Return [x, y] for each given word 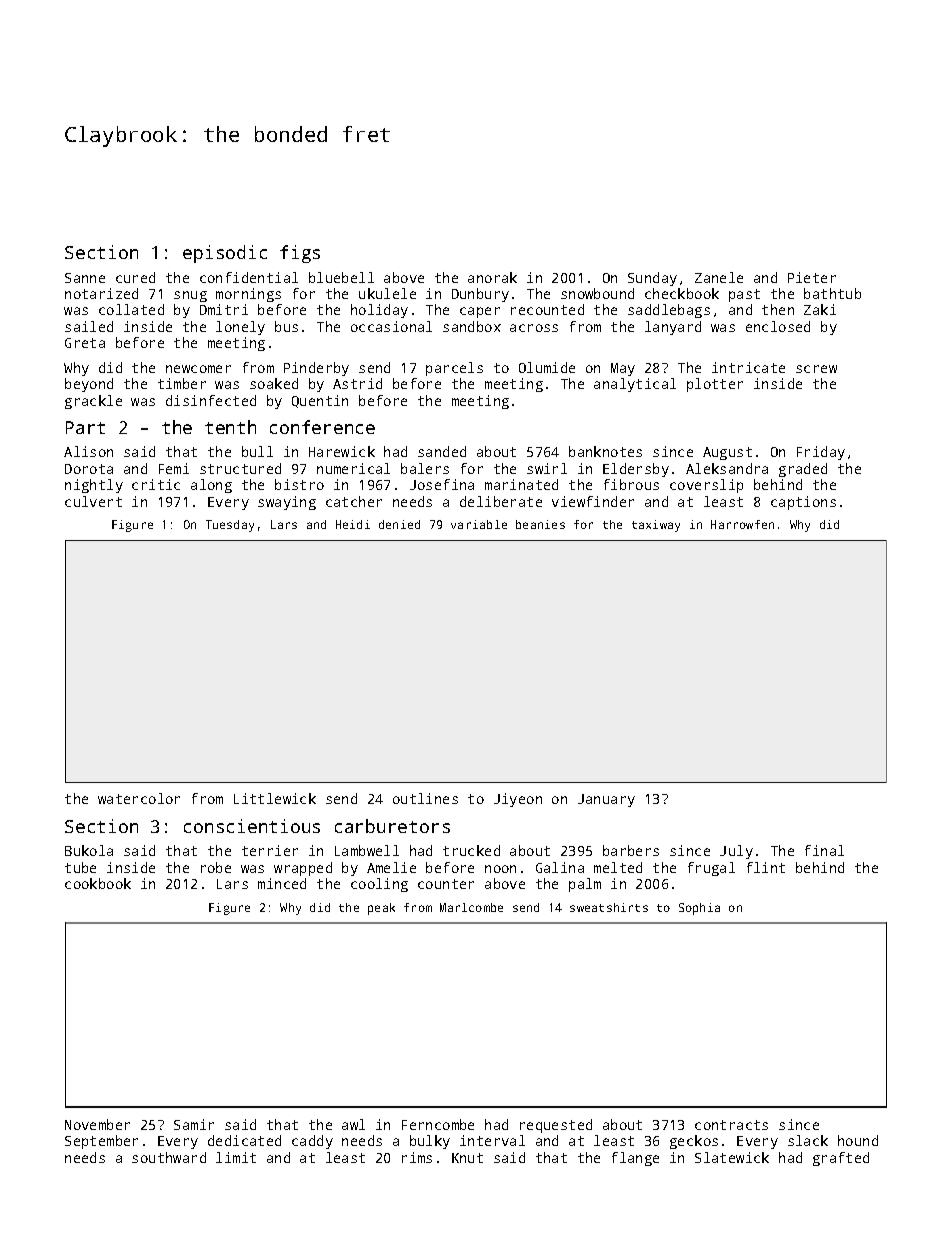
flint [766, 867]
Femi [174, 468]
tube [80, 867]
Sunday [652, 279]
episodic [225, 254]
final [824, 850]
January [606, 800]
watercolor [139, 798]
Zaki [820, 309]
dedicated [244, 1140]
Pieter [812, 277]
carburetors [392, 826]
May [623, 369]
